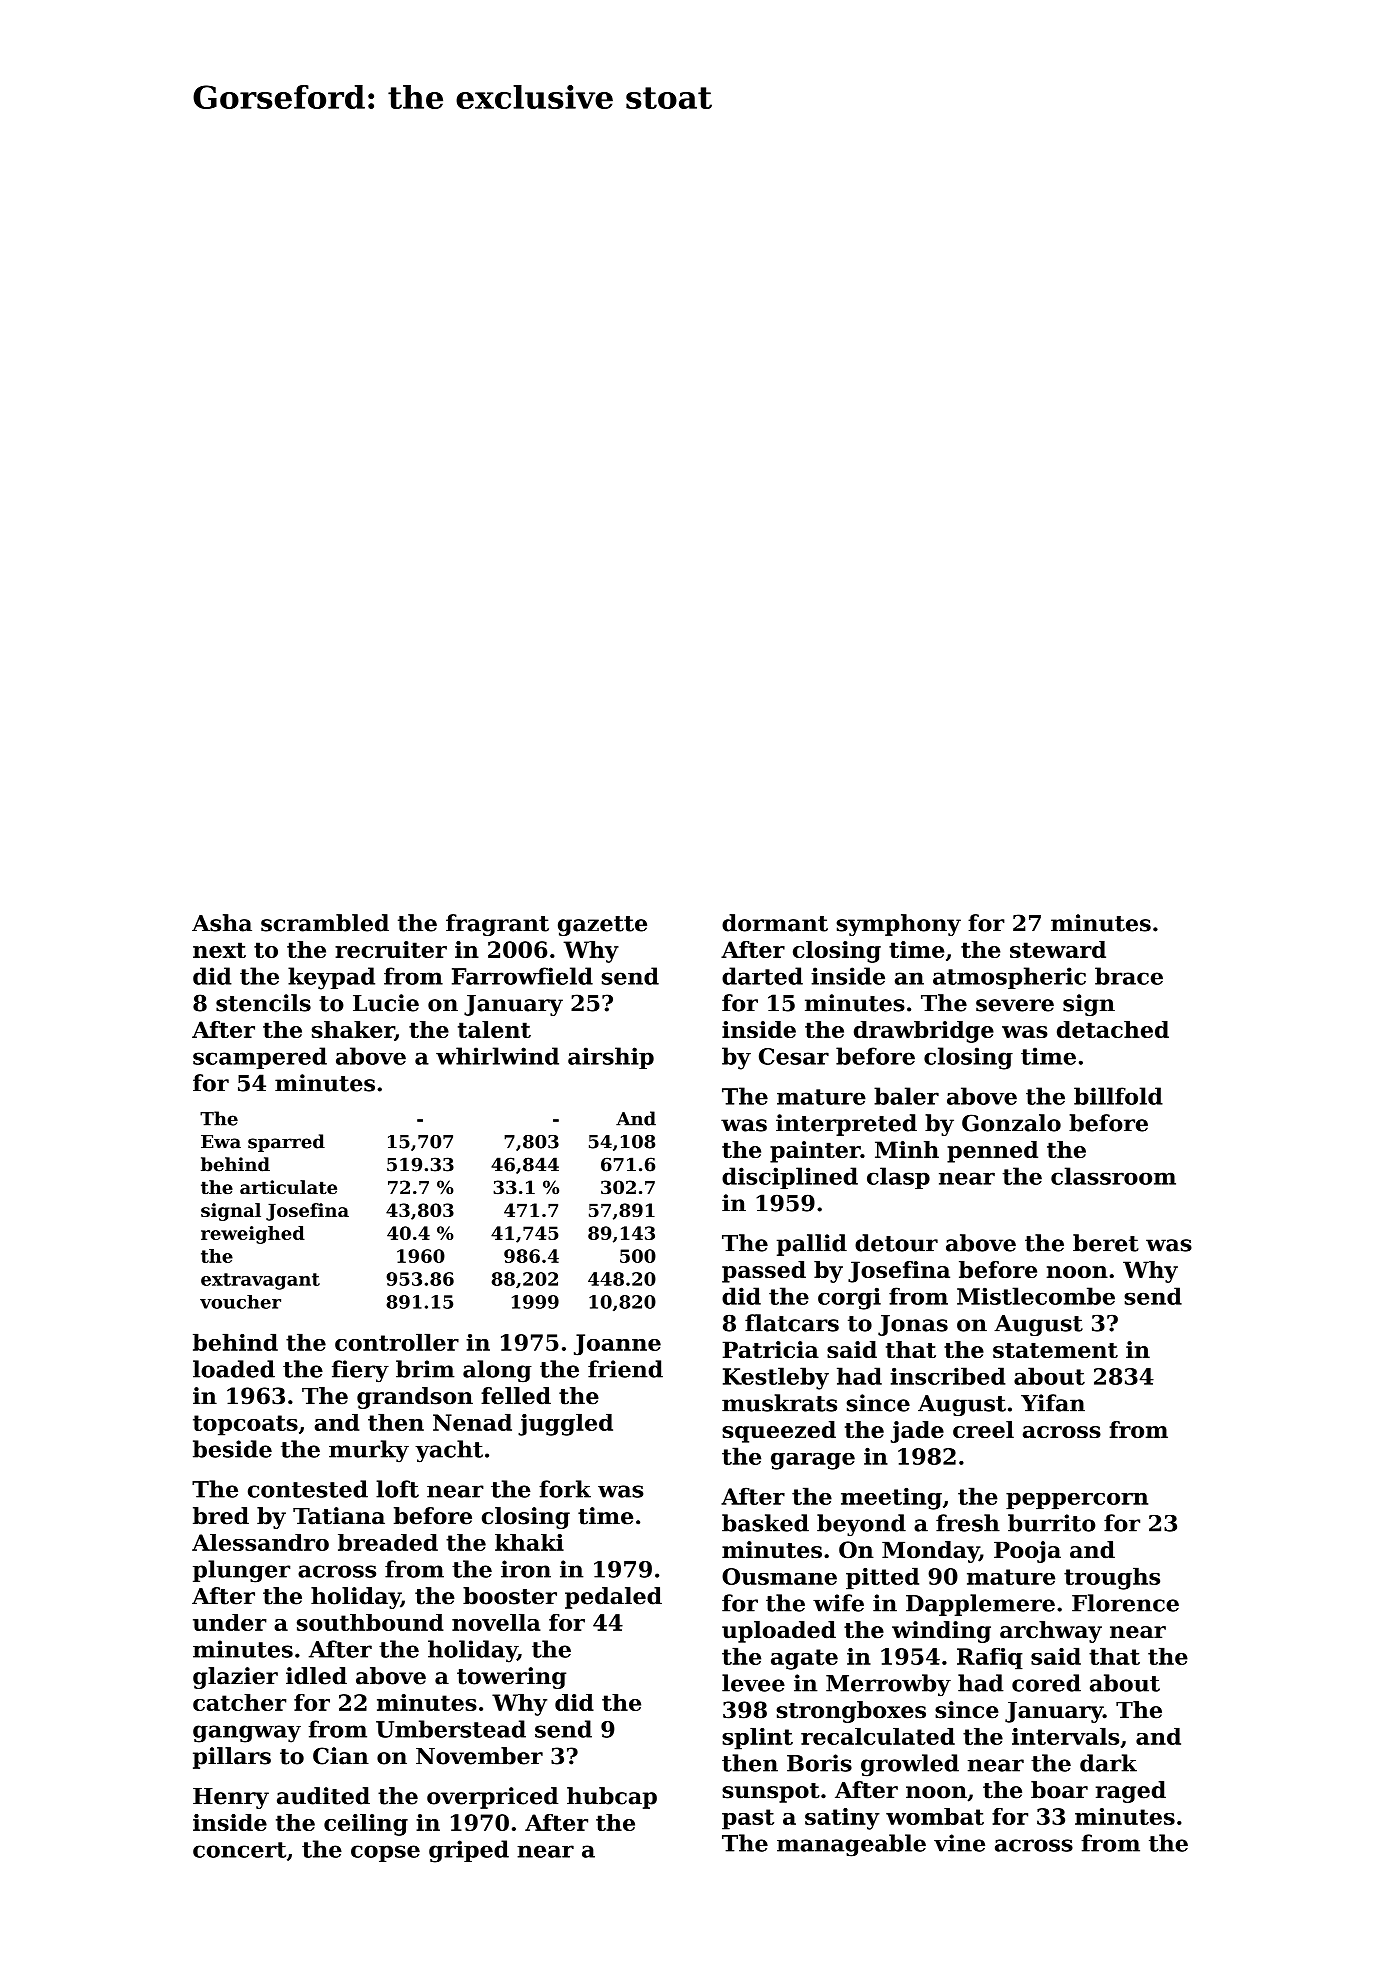 The height and width of the screenshot is (1969, 1386). Describe the element at coordinates (219, 950) in the screenshot. I see `next` at that location.
